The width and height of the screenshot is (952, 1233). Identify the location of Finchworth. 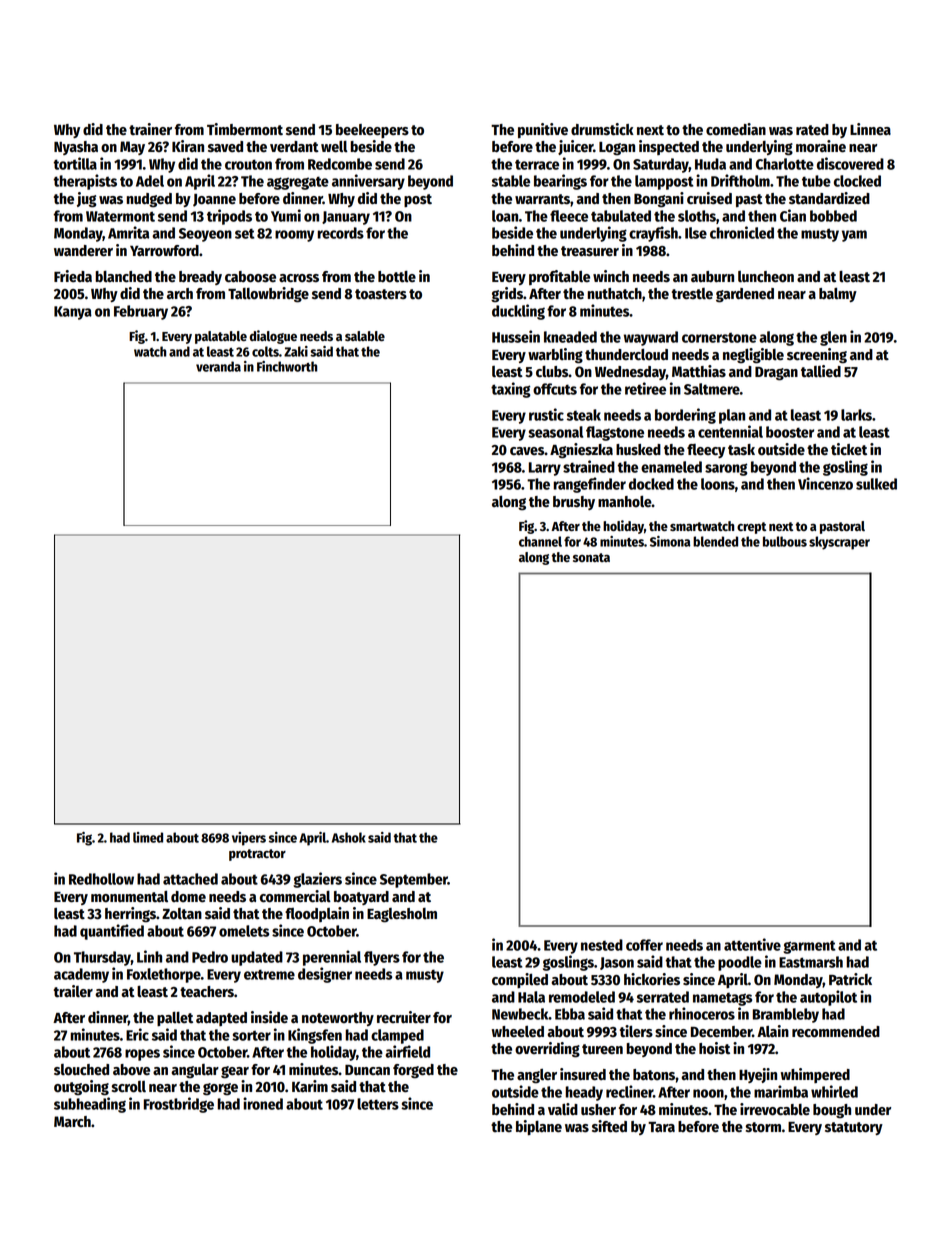
(287, 366).
